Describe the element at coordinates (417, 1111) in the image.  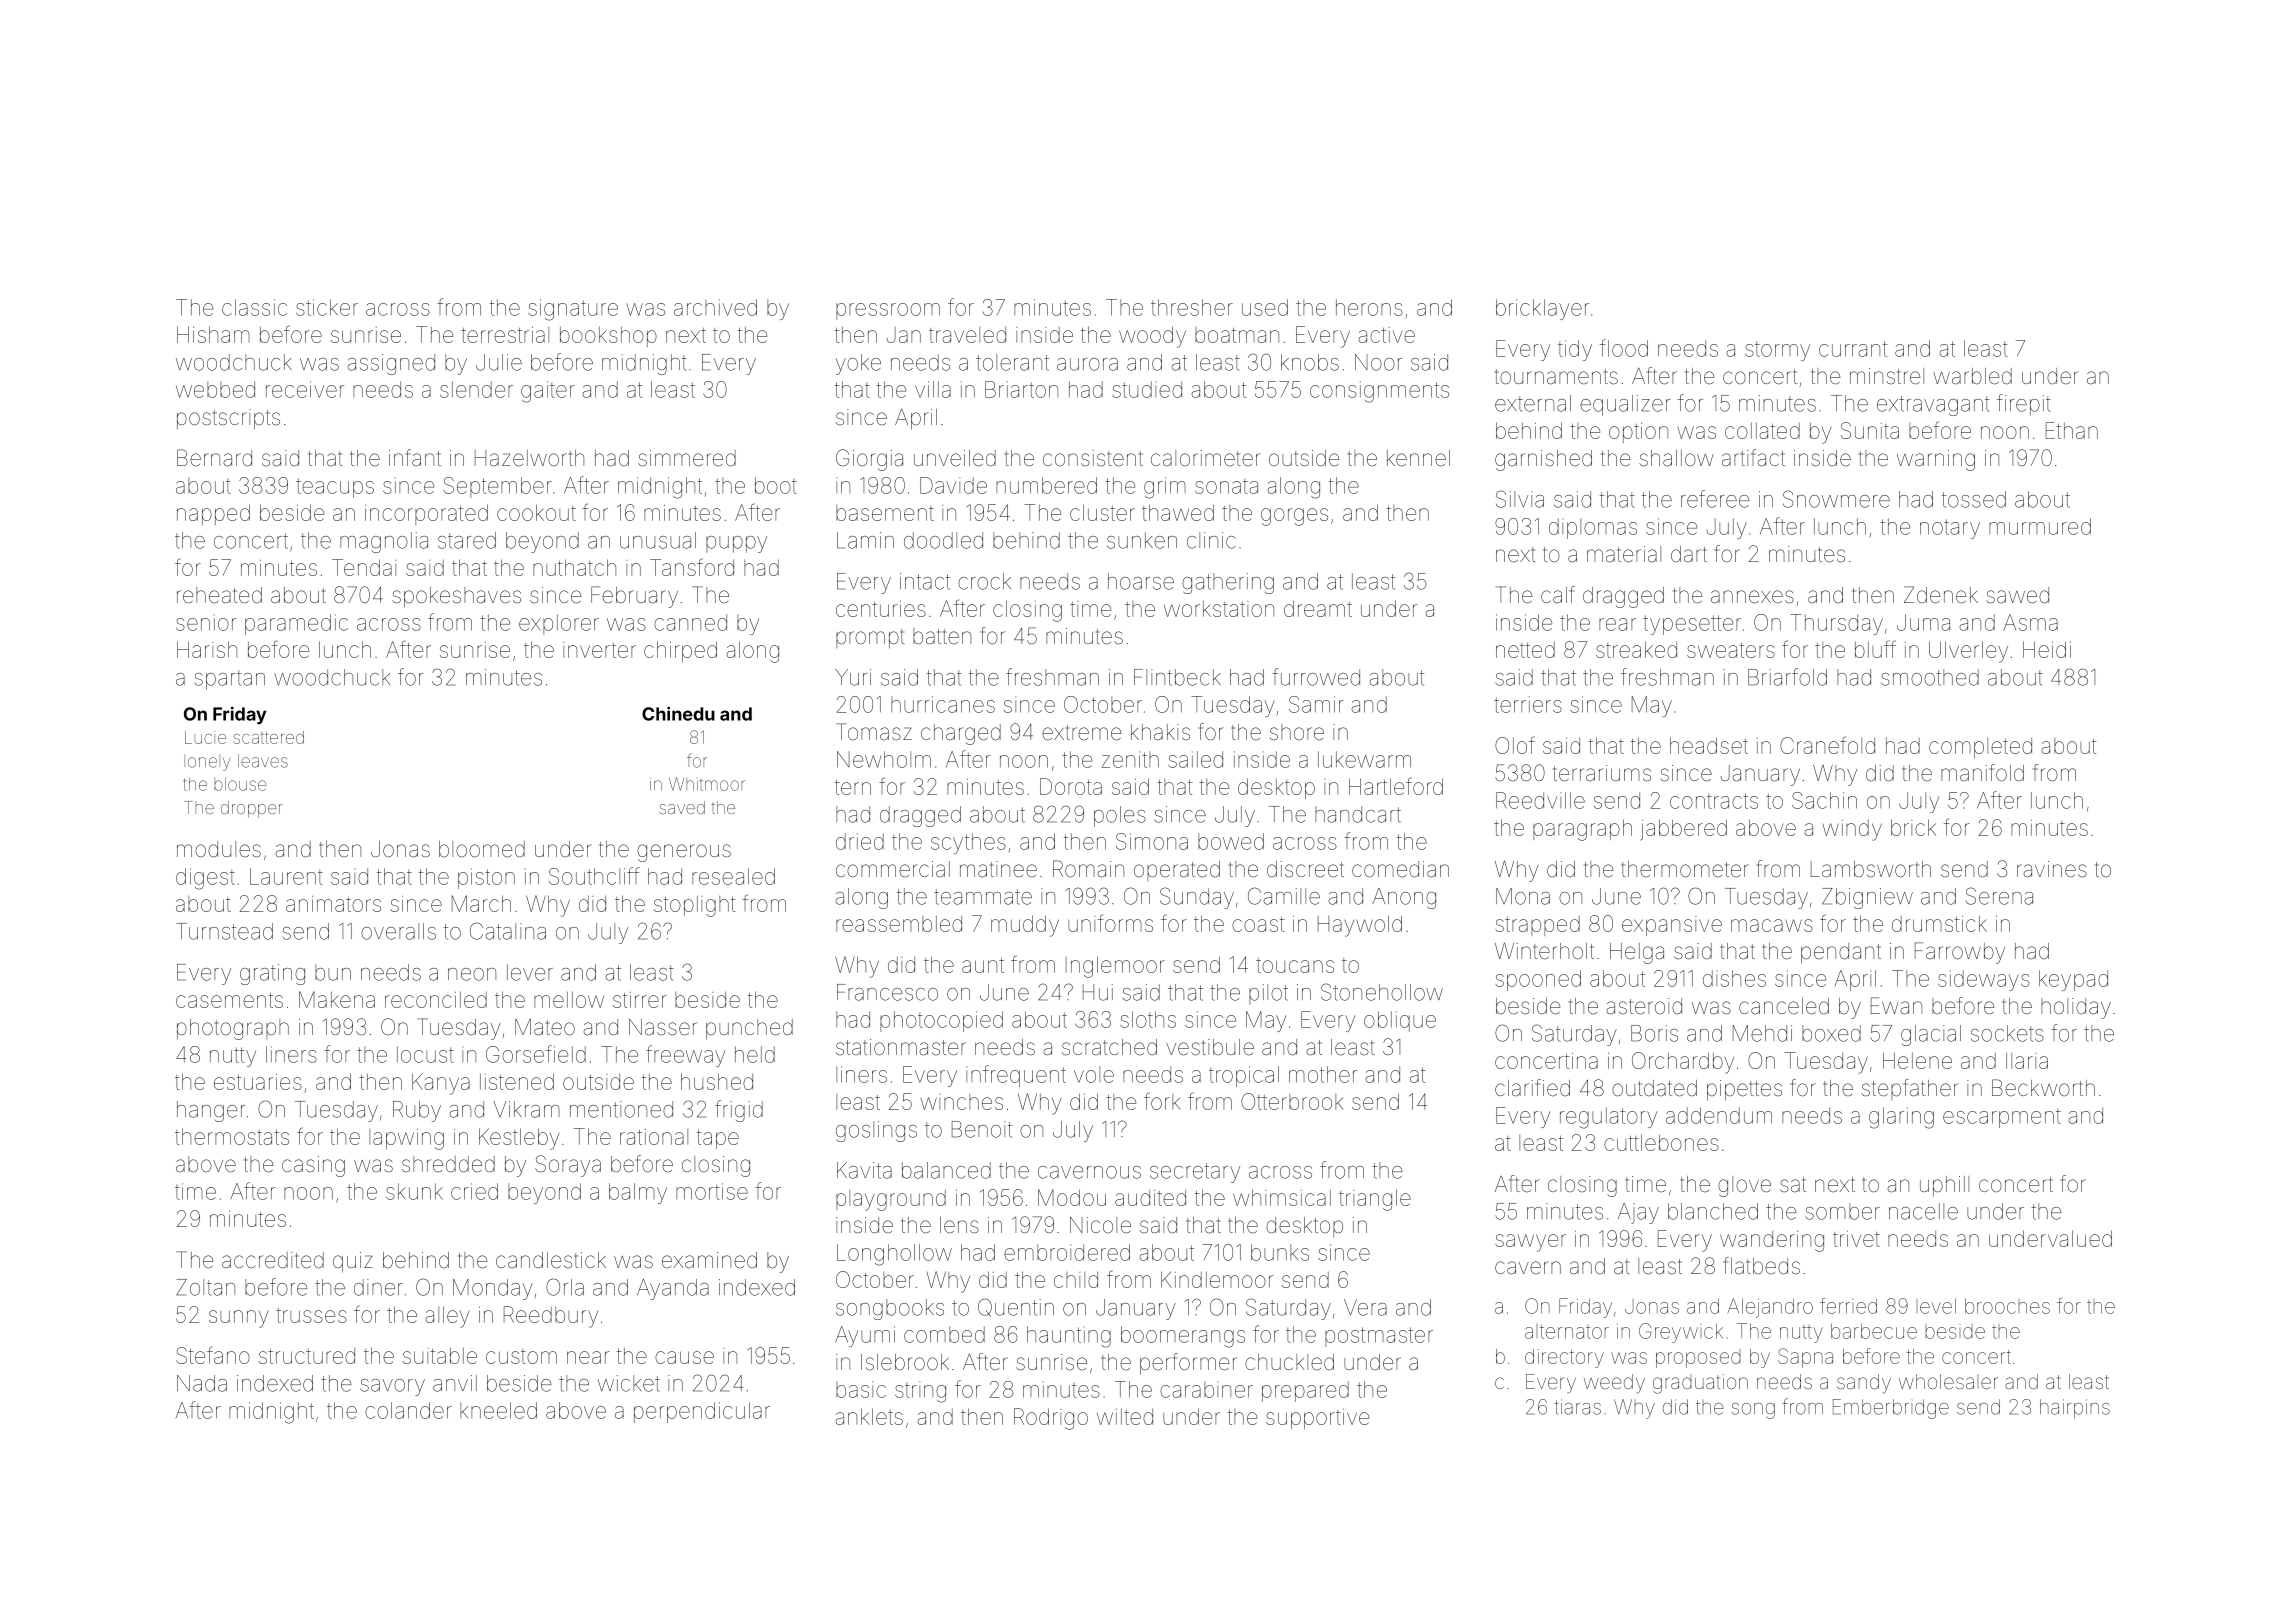
I see `Ruby` at that location.
